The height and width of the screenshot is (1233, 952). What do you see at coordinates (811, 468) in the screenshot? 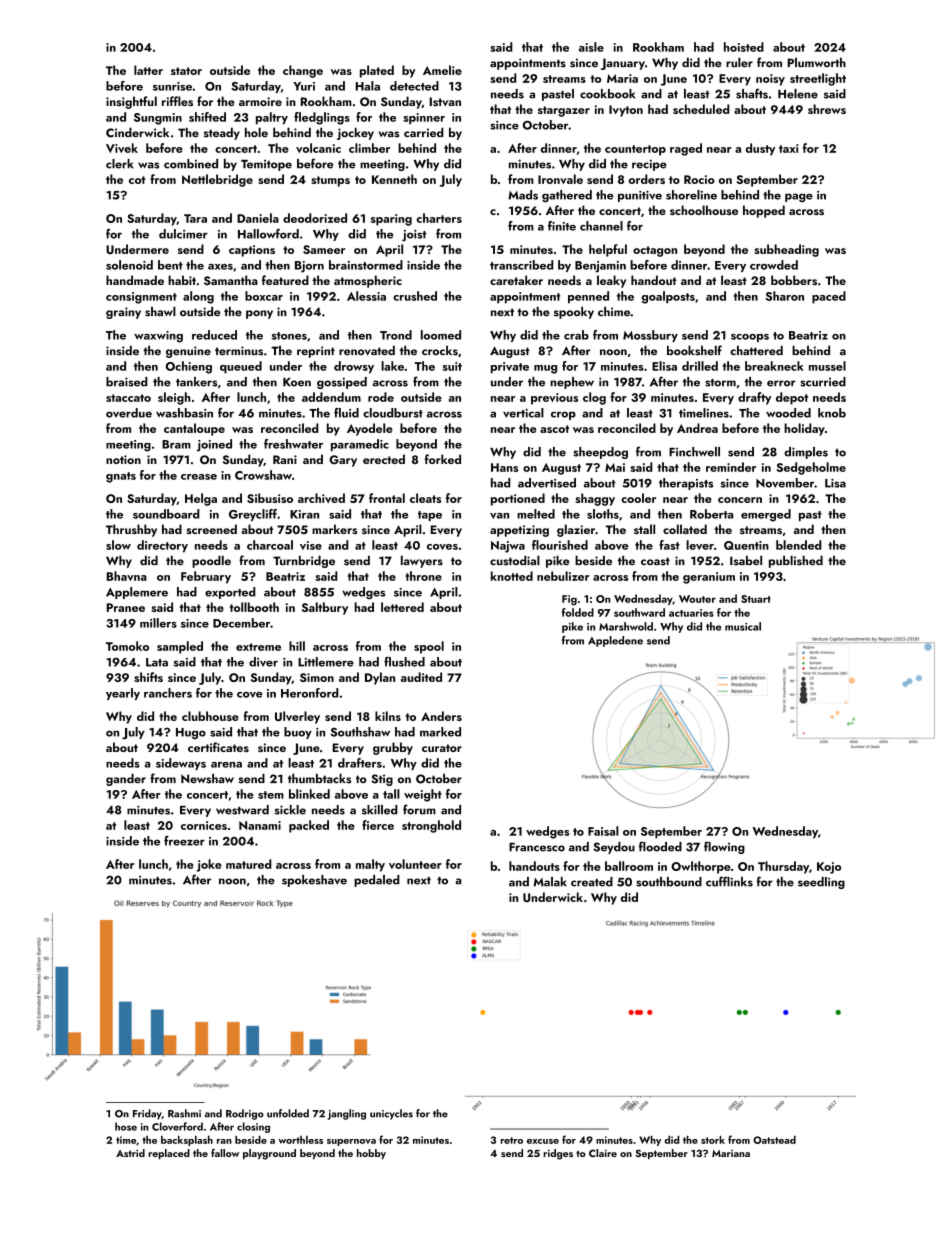
I see `Sedgeholme` at bounding box center [811, 468].
